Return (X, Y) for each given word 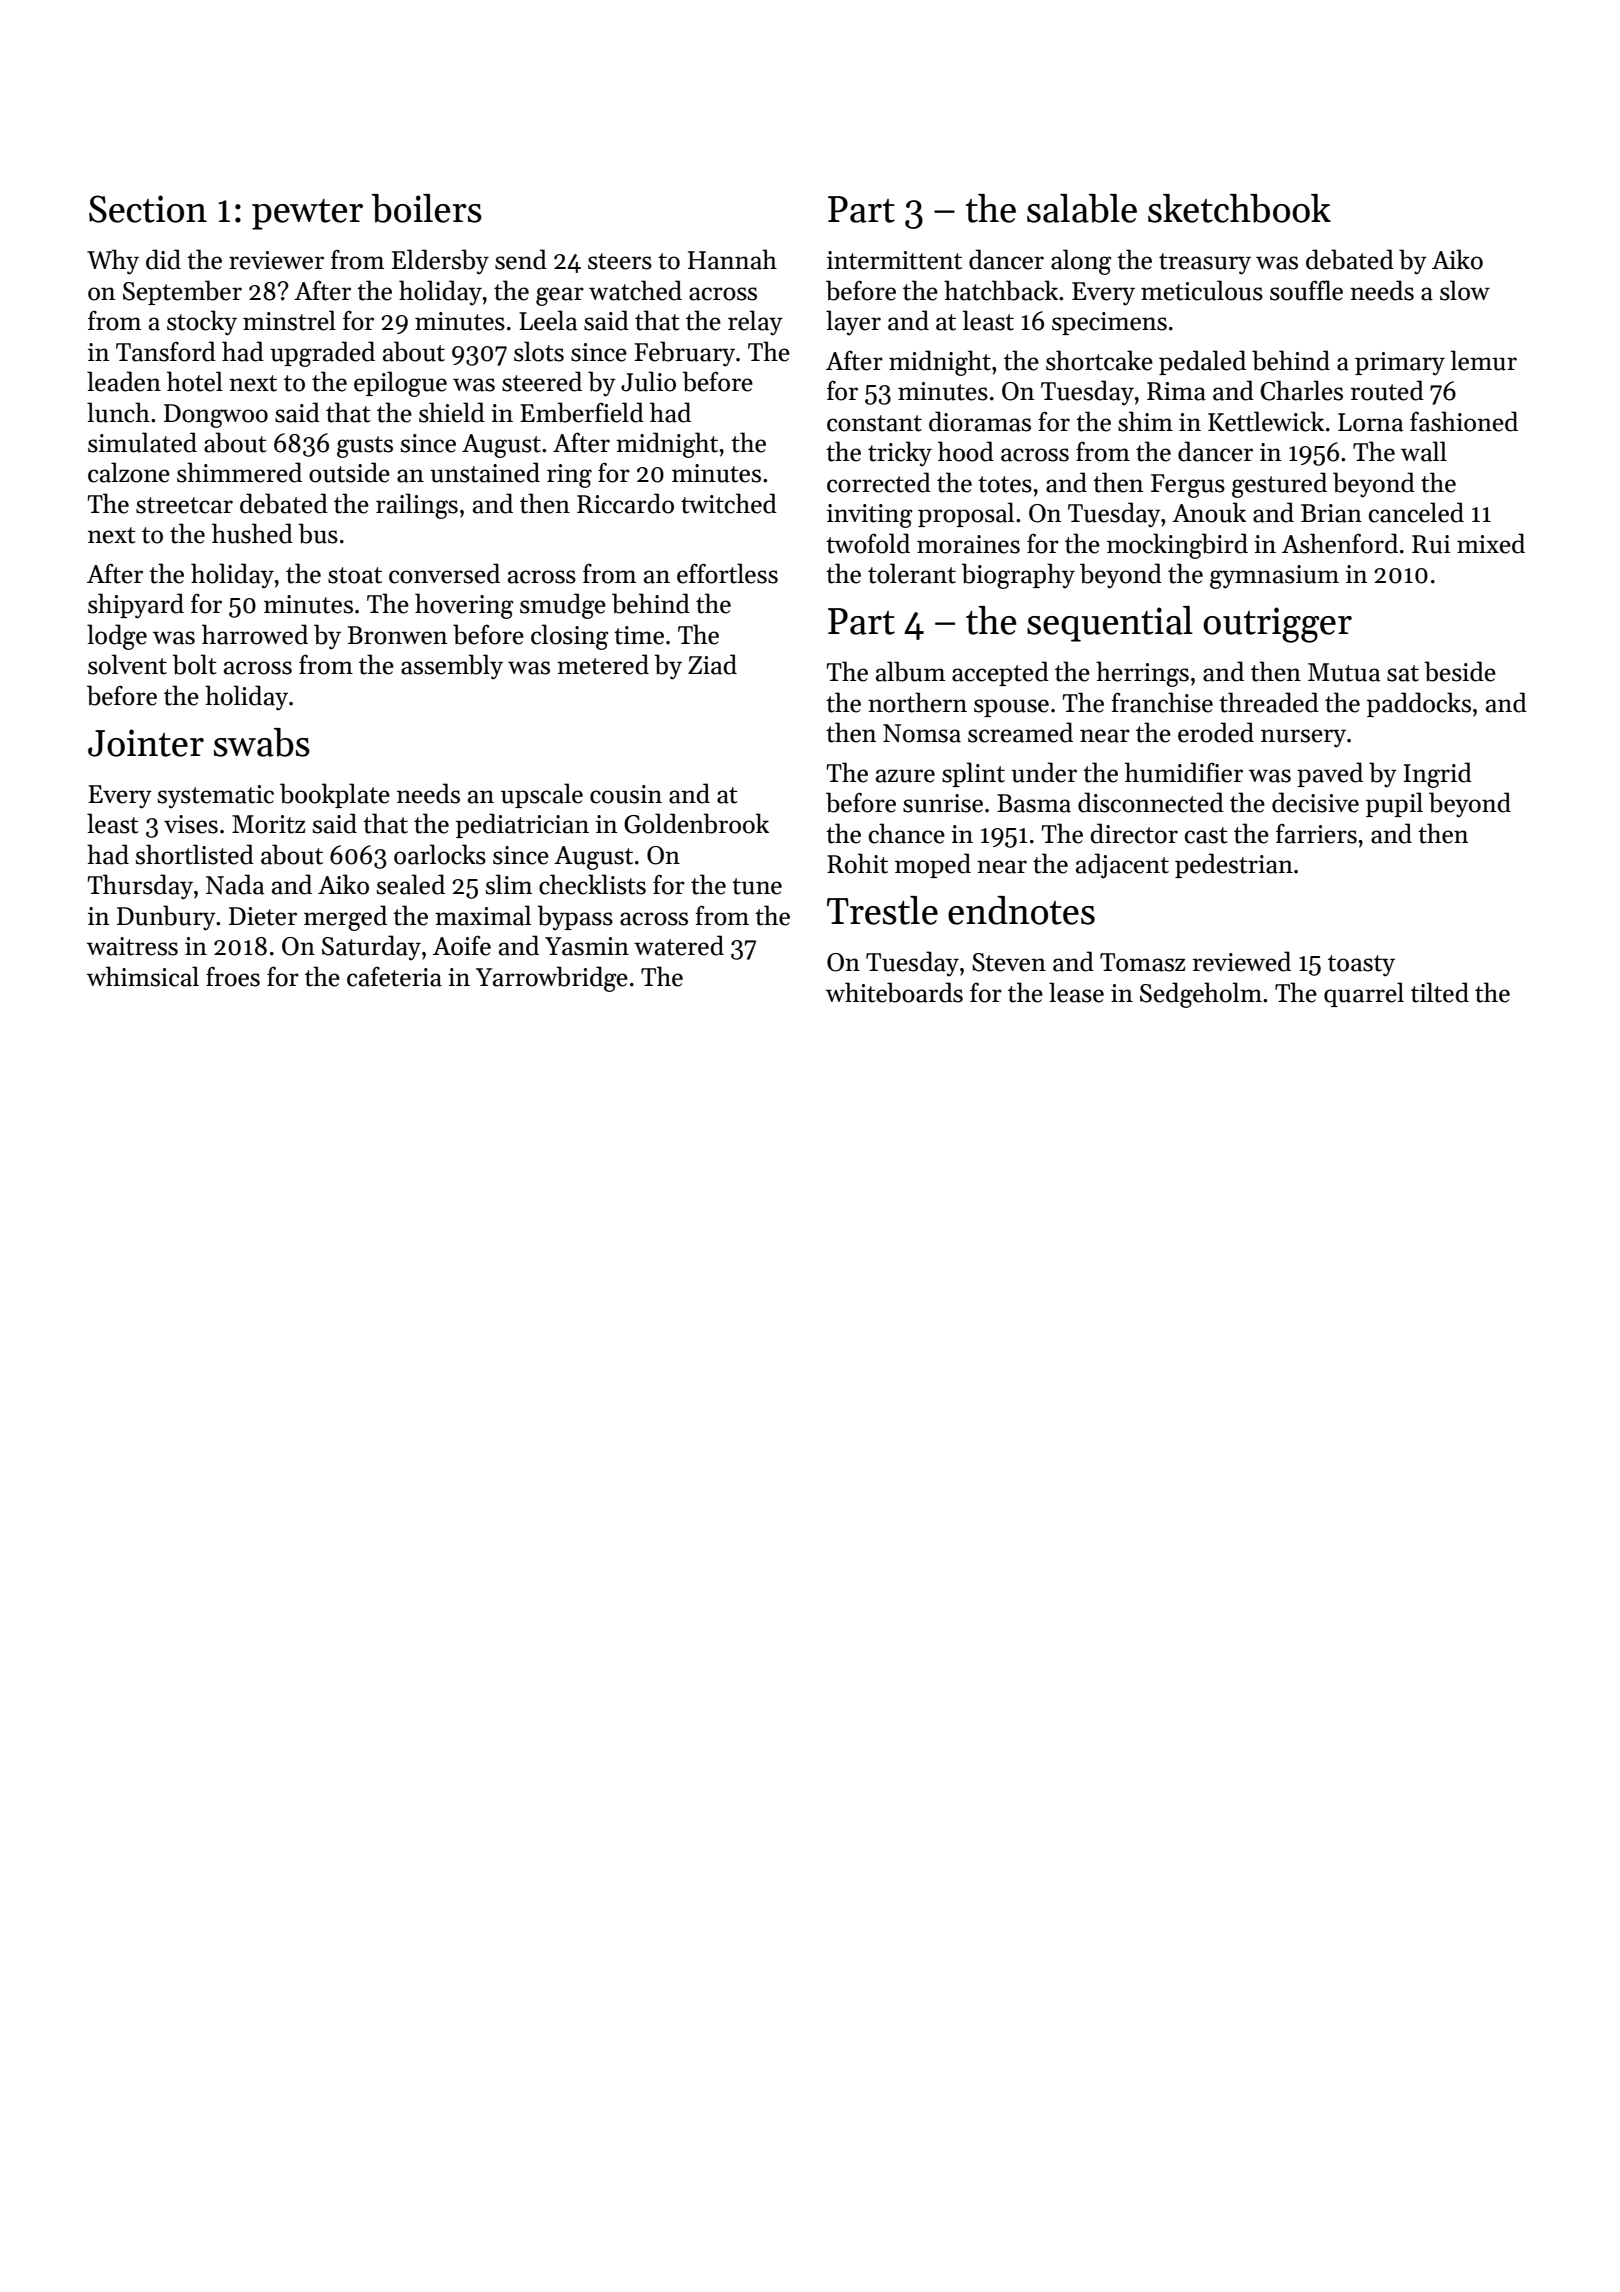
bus (318, 533)
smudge (563, 606)
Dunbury (166, 918)
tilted (1440, 992)
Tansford (166, 351)
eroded (1216, 732)
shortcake (1099, 360)
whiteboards (894, 992)
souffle (1306, 290)
